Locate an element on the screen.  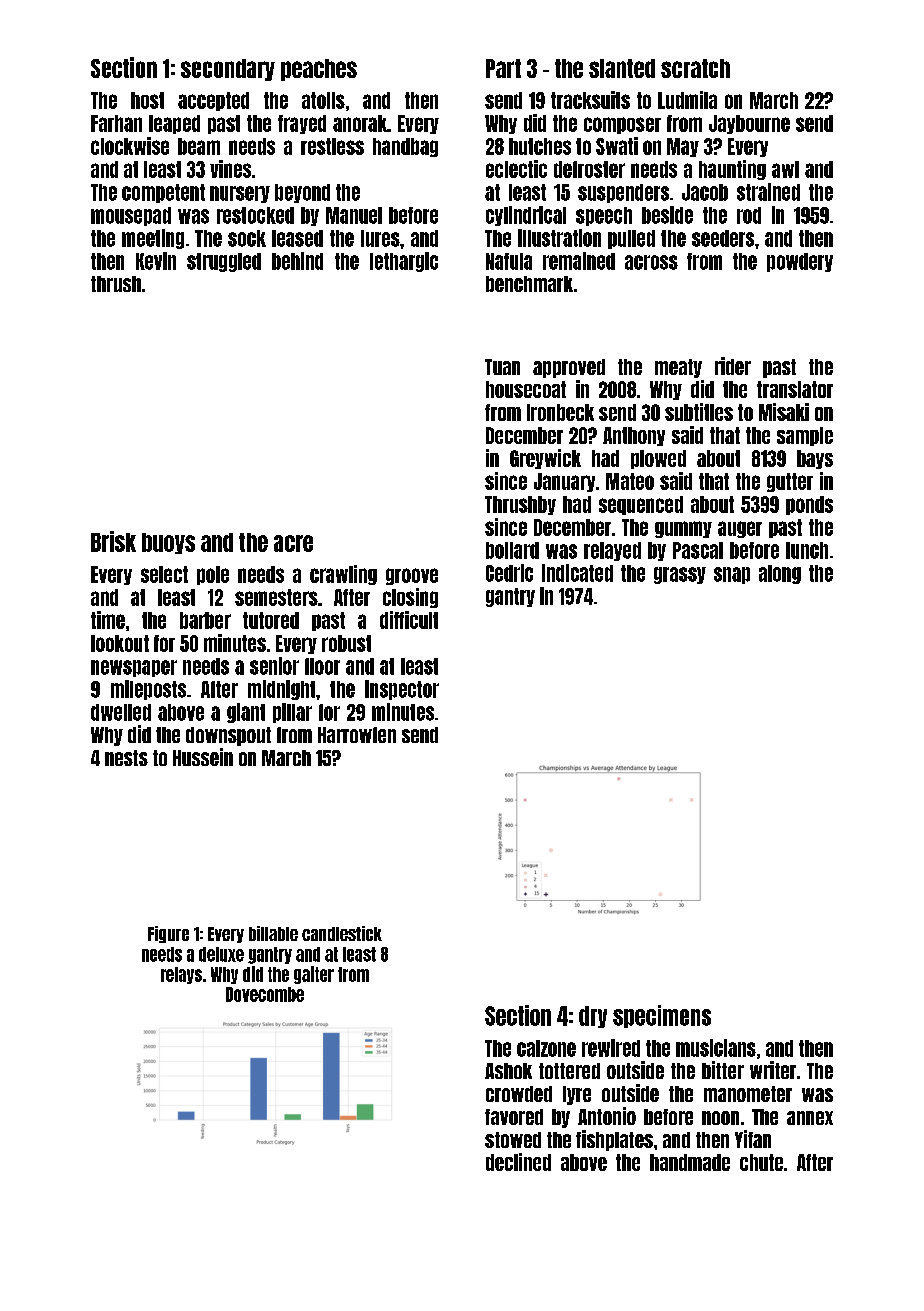
declined is located at coordinates (518, 1162).
